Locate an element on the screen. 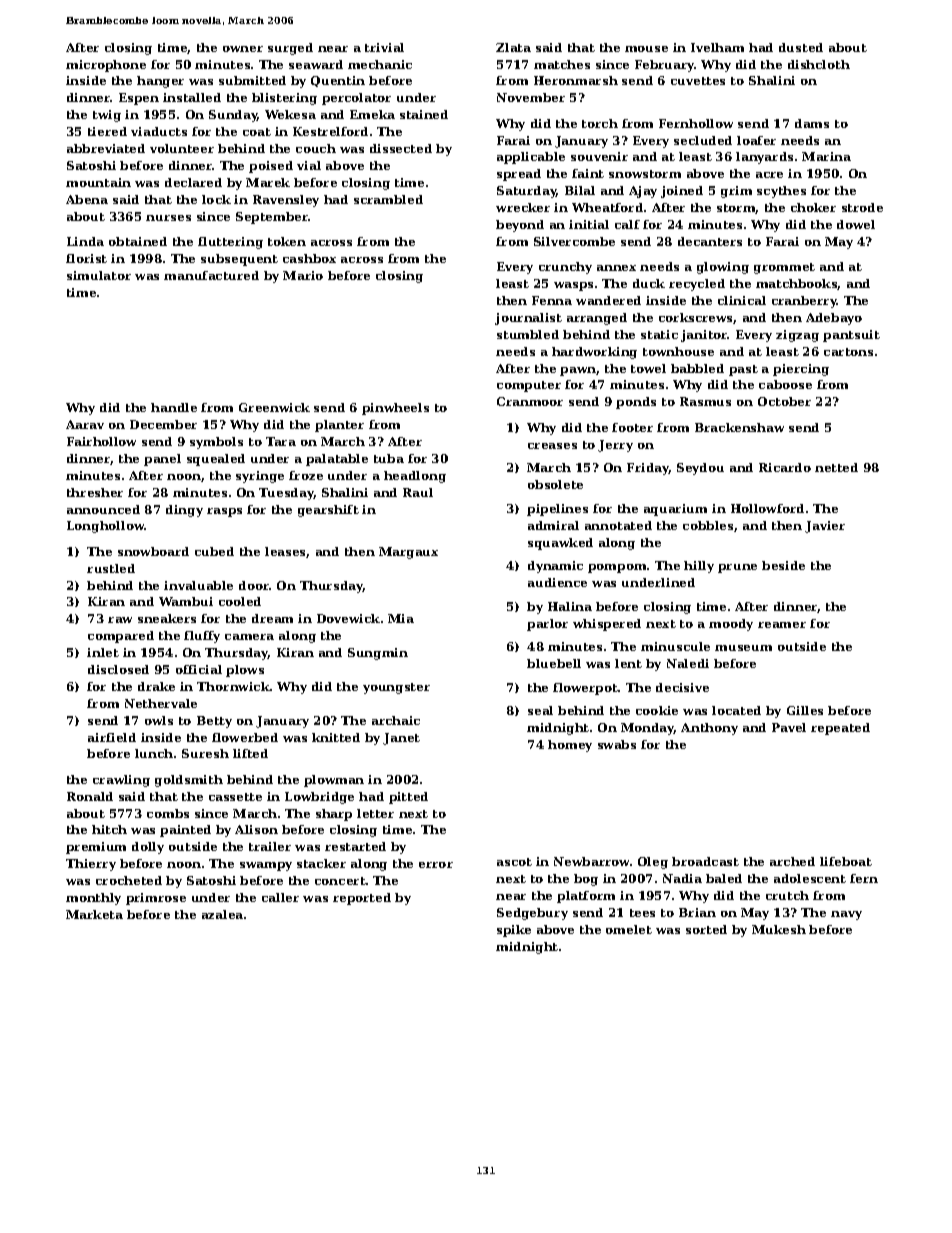 The width and height of the screenshot is (952, 1233). microphone is located at coordinates (106, 66).
